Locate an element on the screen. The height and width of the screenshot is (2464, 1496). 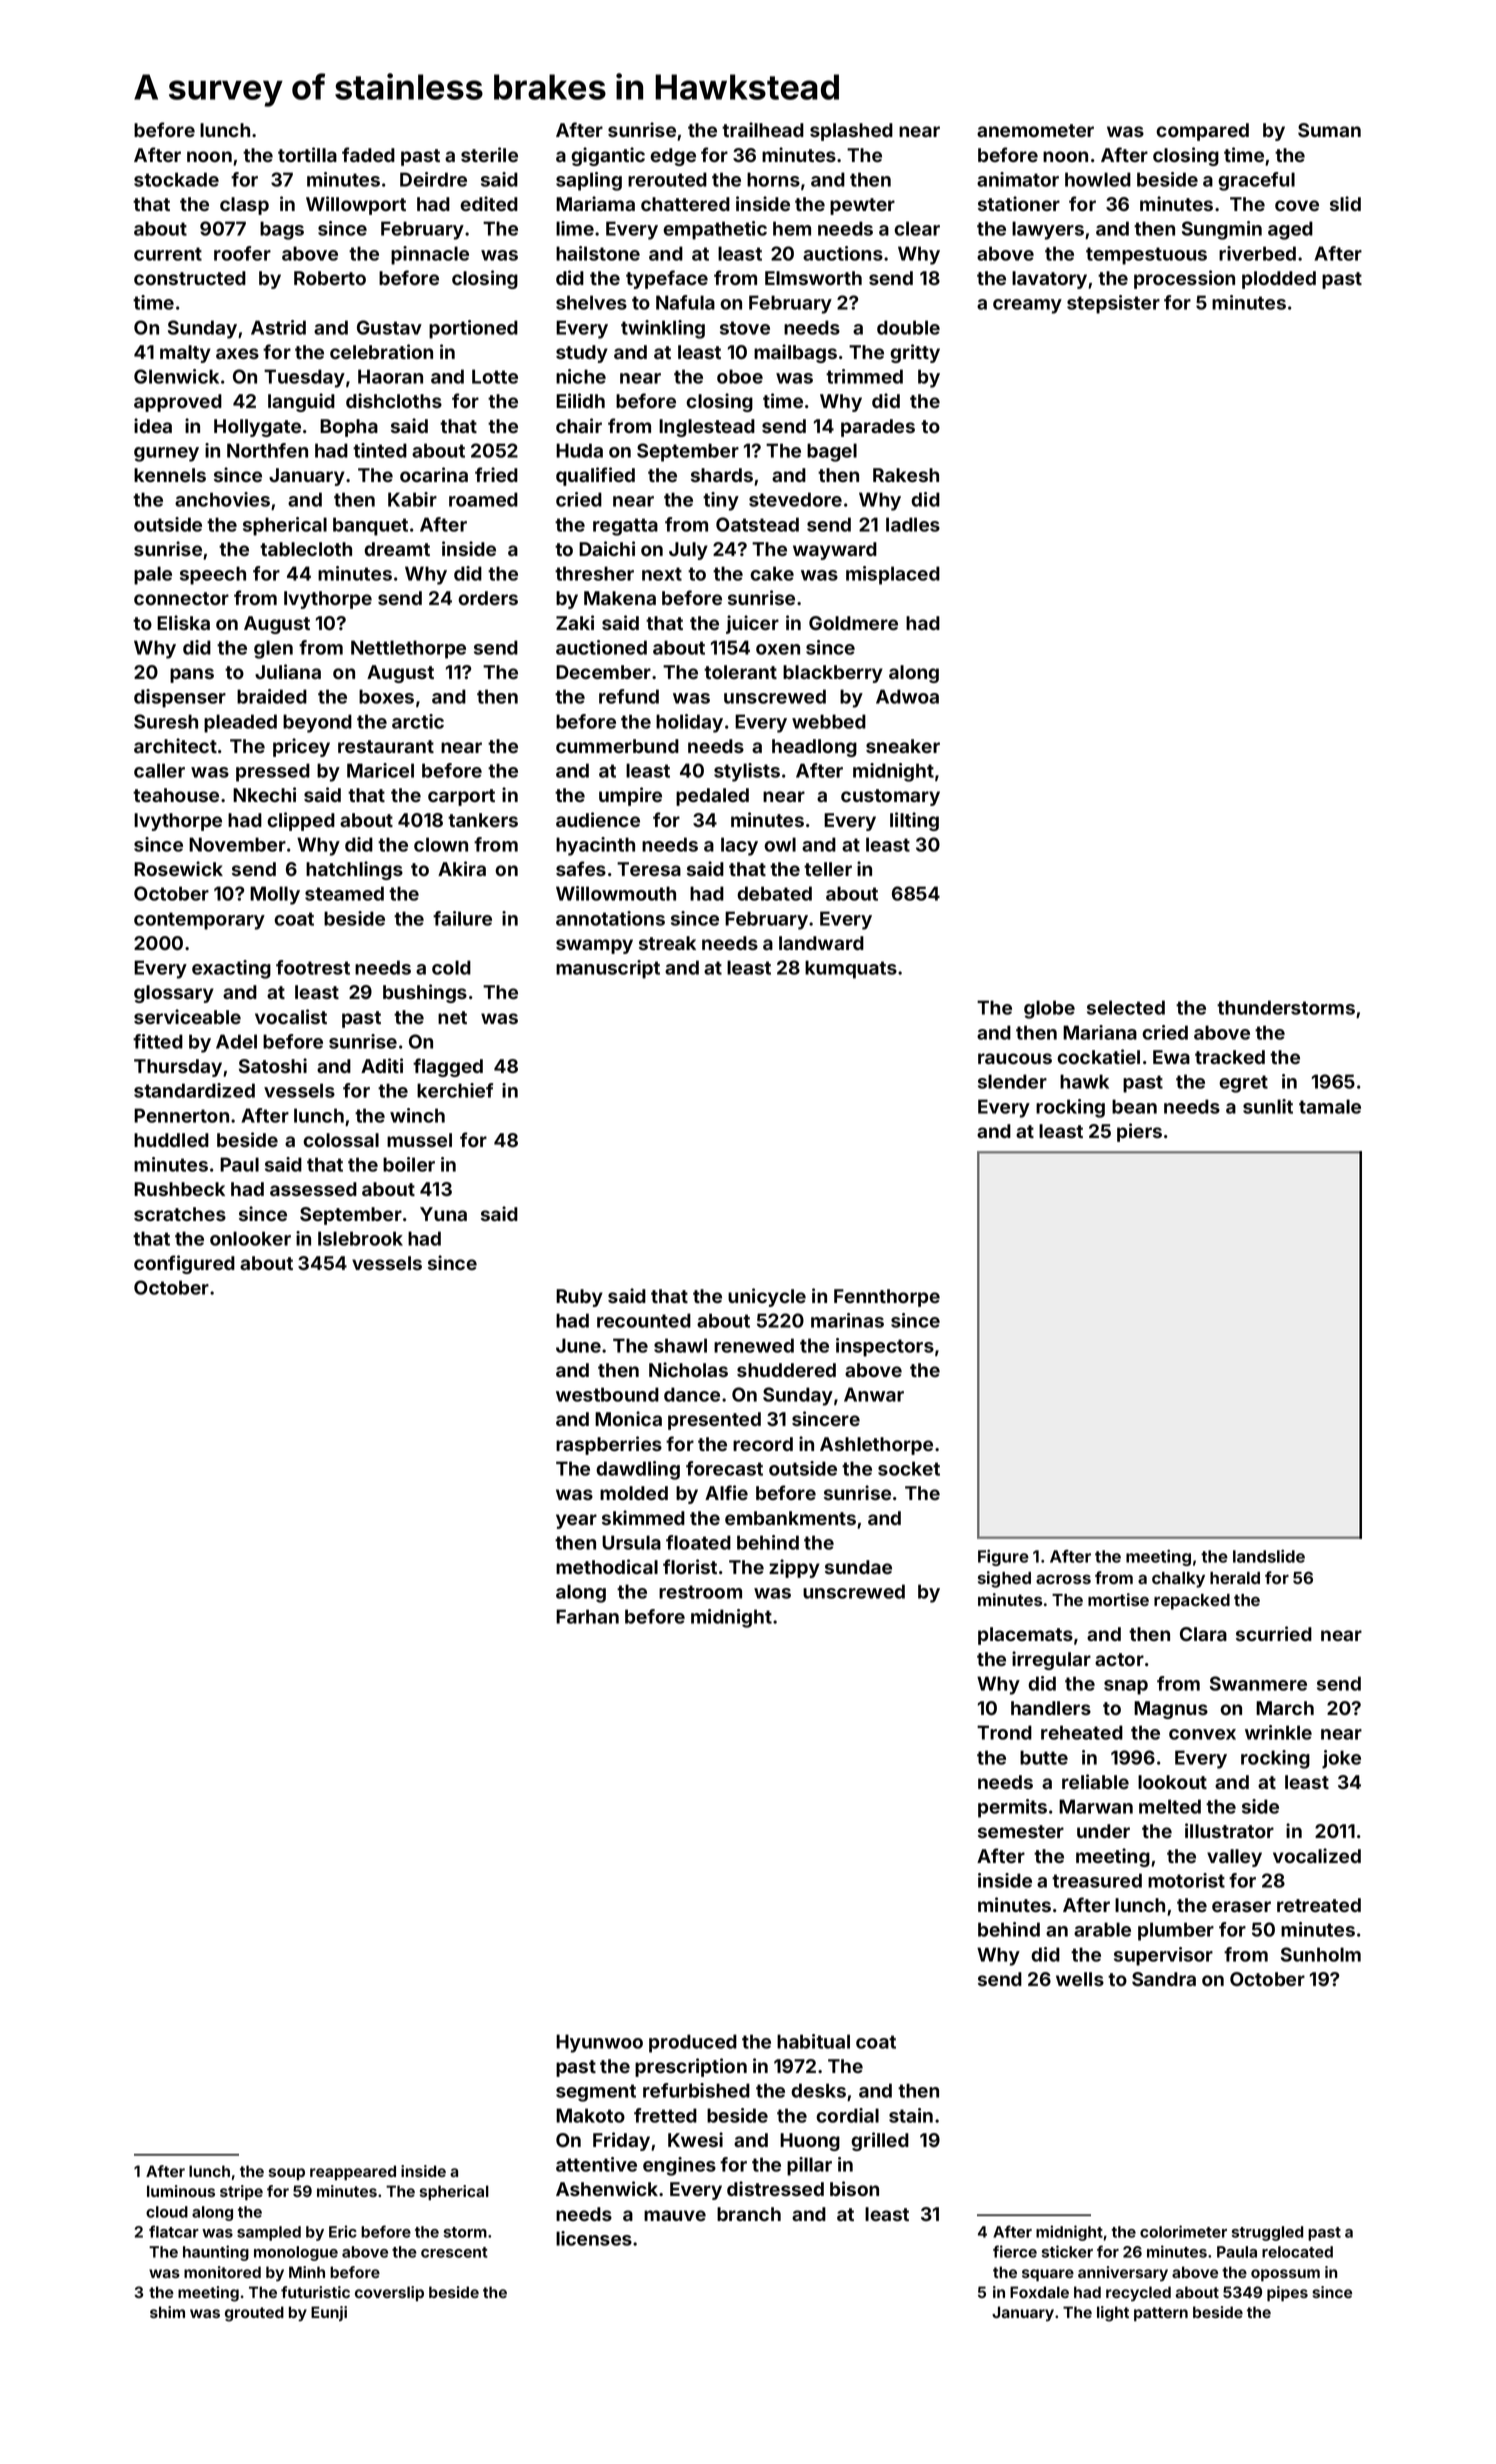
June is located at coordinates (578, 1345).
